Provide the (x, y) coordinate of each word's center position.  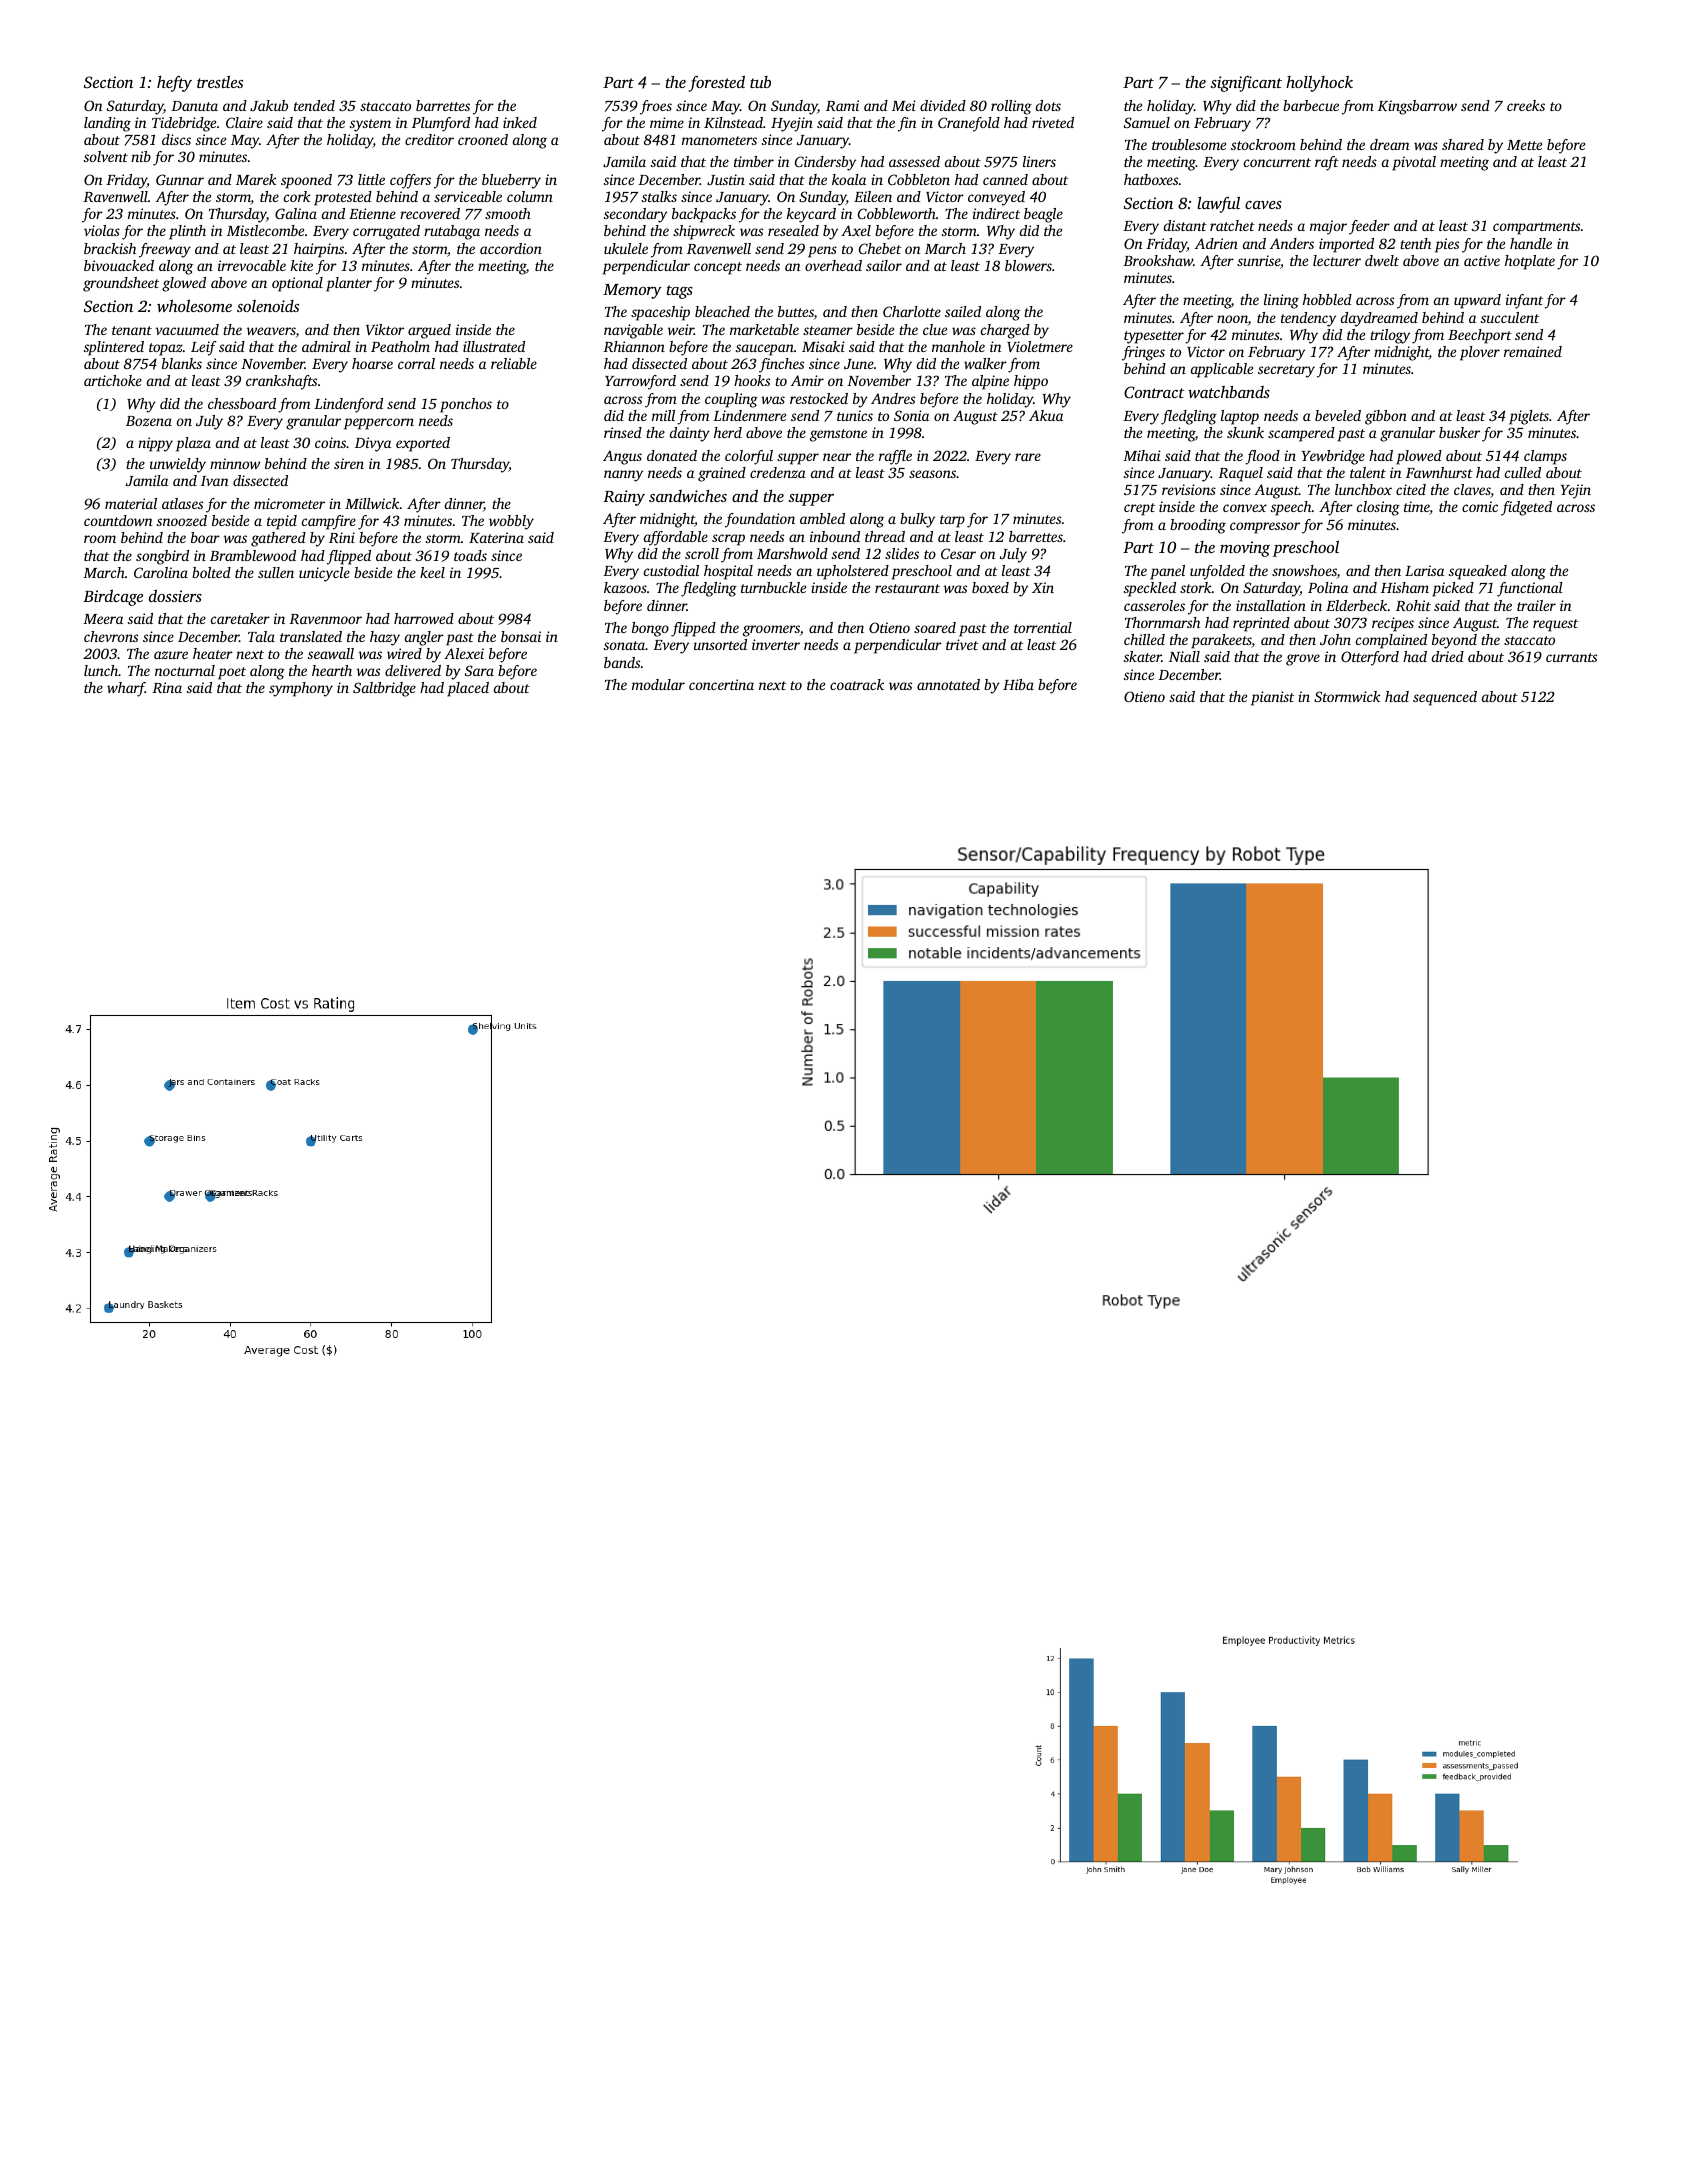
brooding (1198, 526)
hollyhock (1319, 84)
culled (1523, 472)
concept (718, 268)
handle (1531, 243)
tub (760, 82)
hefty (174, 84)
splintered (114, 348)
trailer (1536, 605)
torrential (1043, 627)
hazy (385, 638)
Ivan (215, 481)
